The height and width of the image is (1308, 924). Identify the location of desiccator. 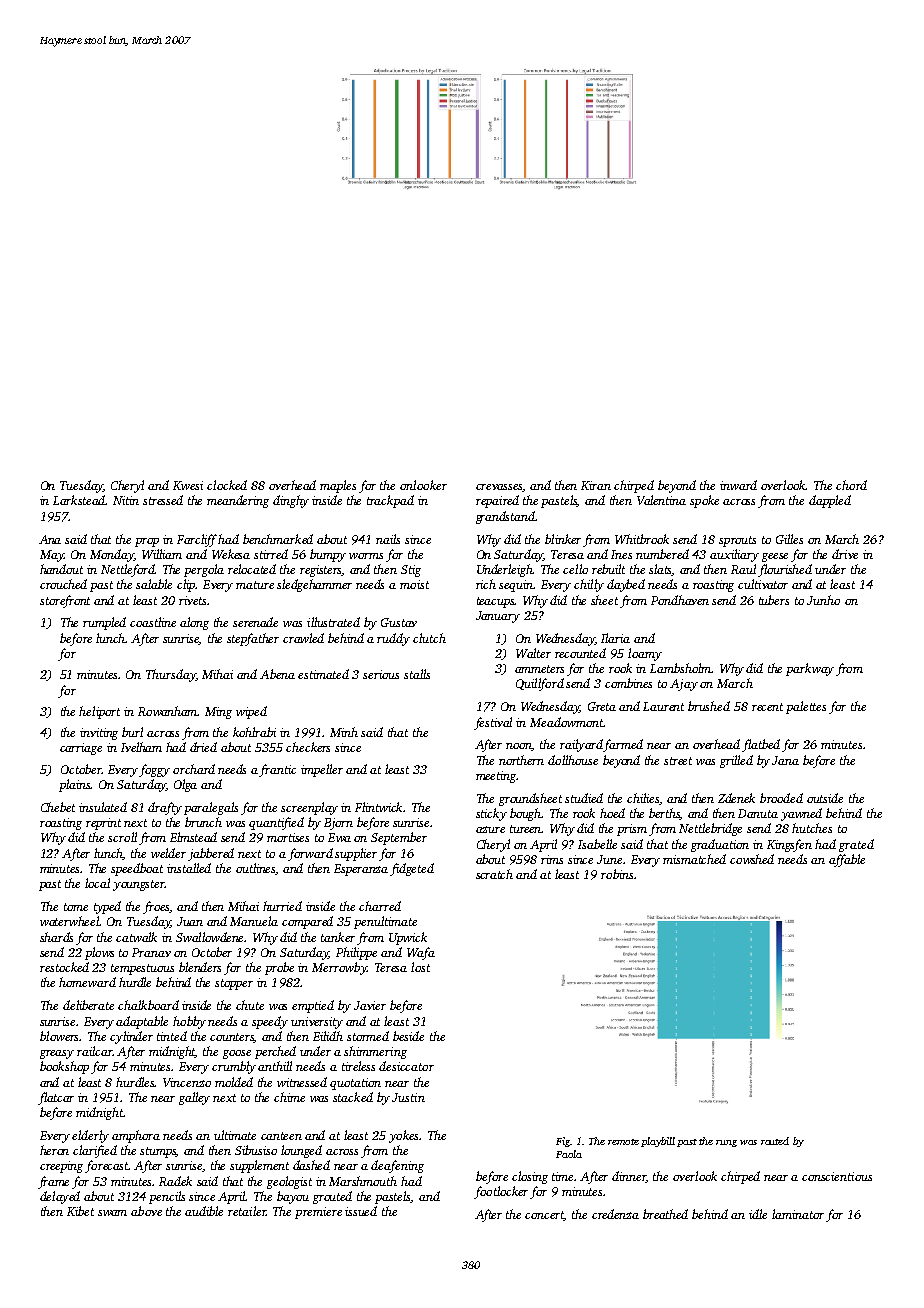
(406, 1066).
